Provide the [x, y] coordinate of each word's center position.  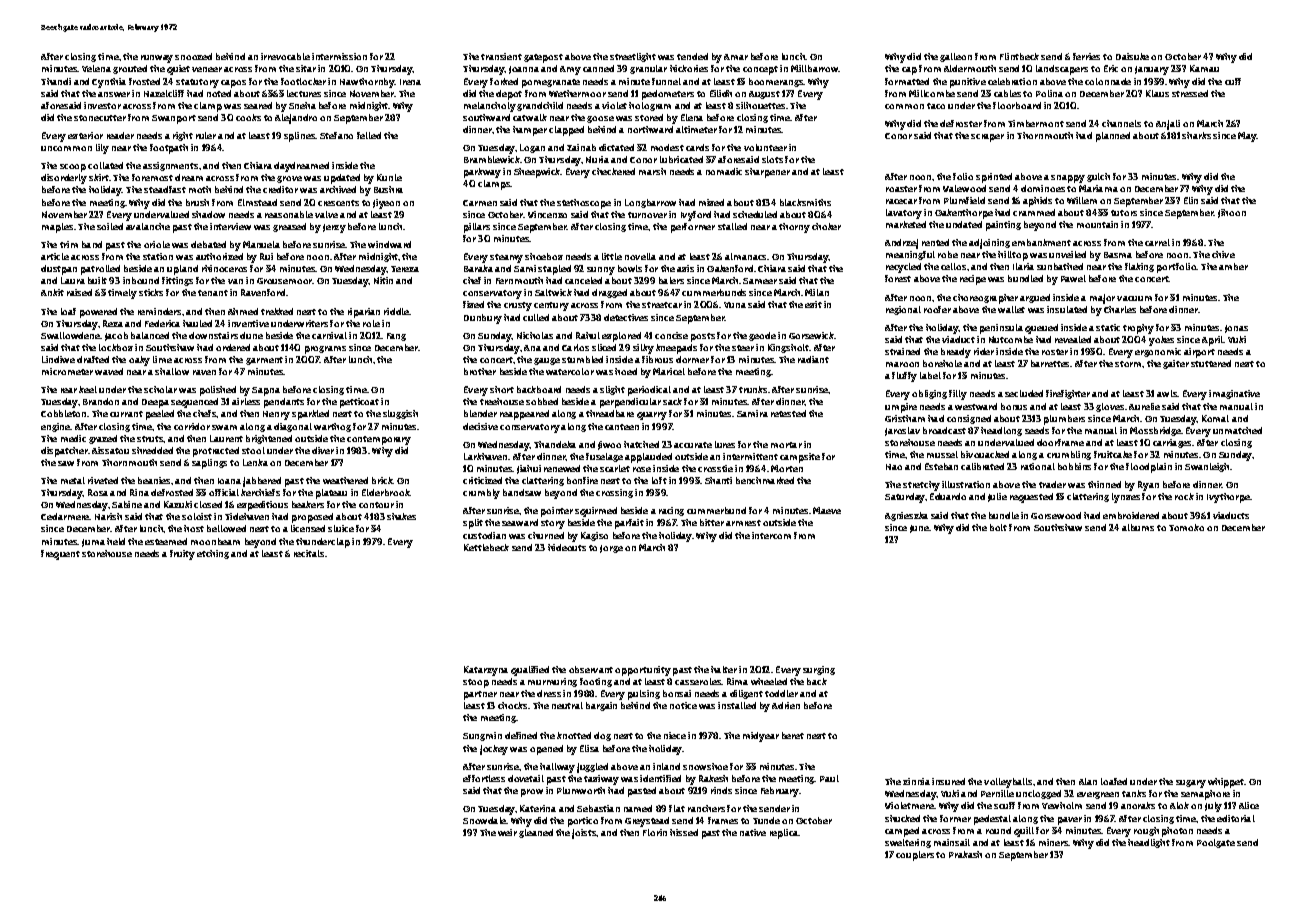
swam [224, 427]
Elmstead [257, 202]
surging [819, 670]
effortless [484, 778]
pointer [557, 512]
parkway [482, 173]
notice [683, 705]
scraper [987, 138]
